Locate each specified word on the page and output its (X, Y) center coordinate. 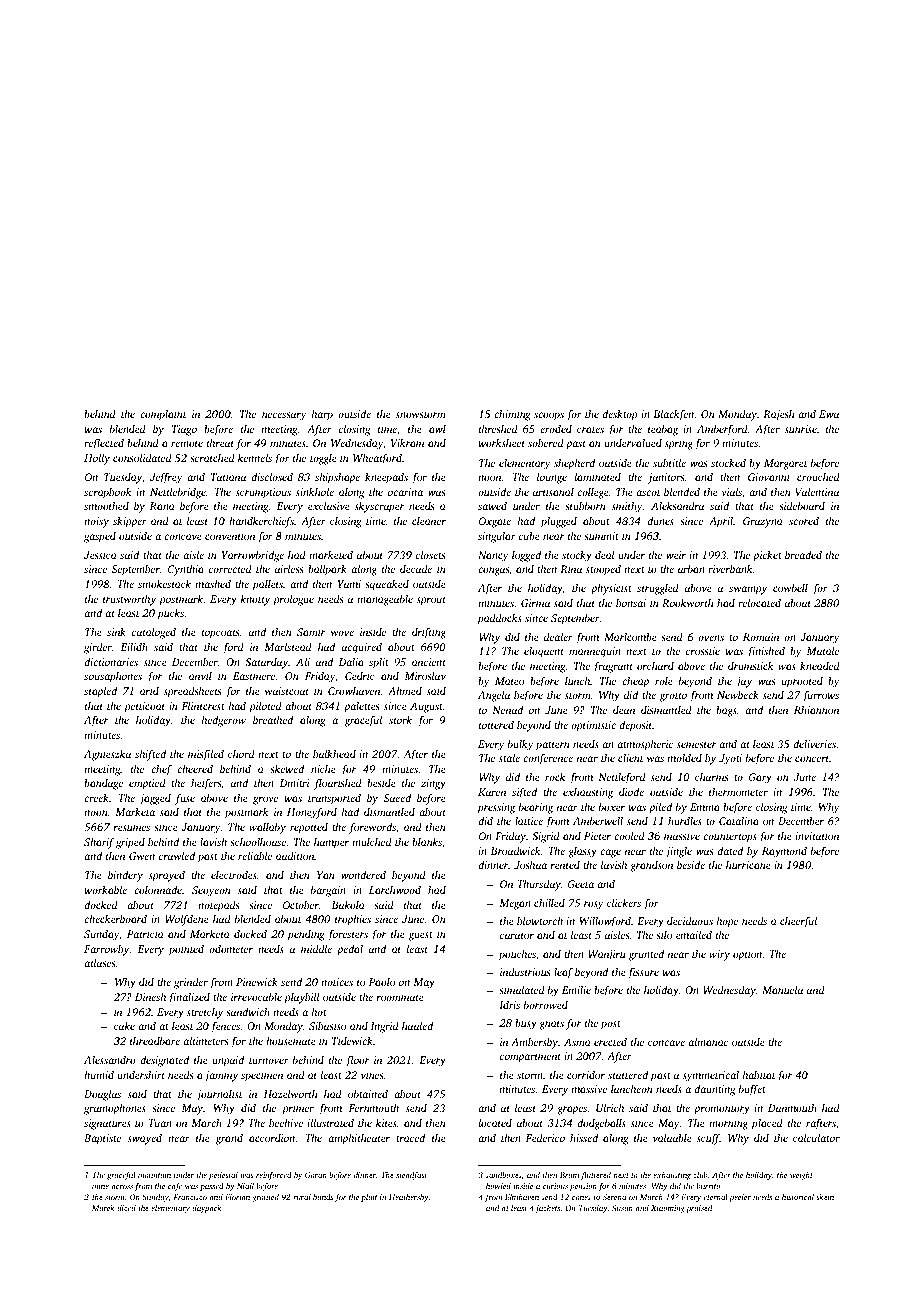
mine (100, 1186)
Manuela (782, 990)
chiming (512, 415)
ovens (711, 638)
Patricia (145, 934)
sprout (431, 601)
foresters (348, 935)
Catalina (739, 821)
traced (410, 1138)
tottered (496, 724)
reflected (104, 444)
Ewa (829, 414)
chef (161, 770)
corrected (230, 569)
